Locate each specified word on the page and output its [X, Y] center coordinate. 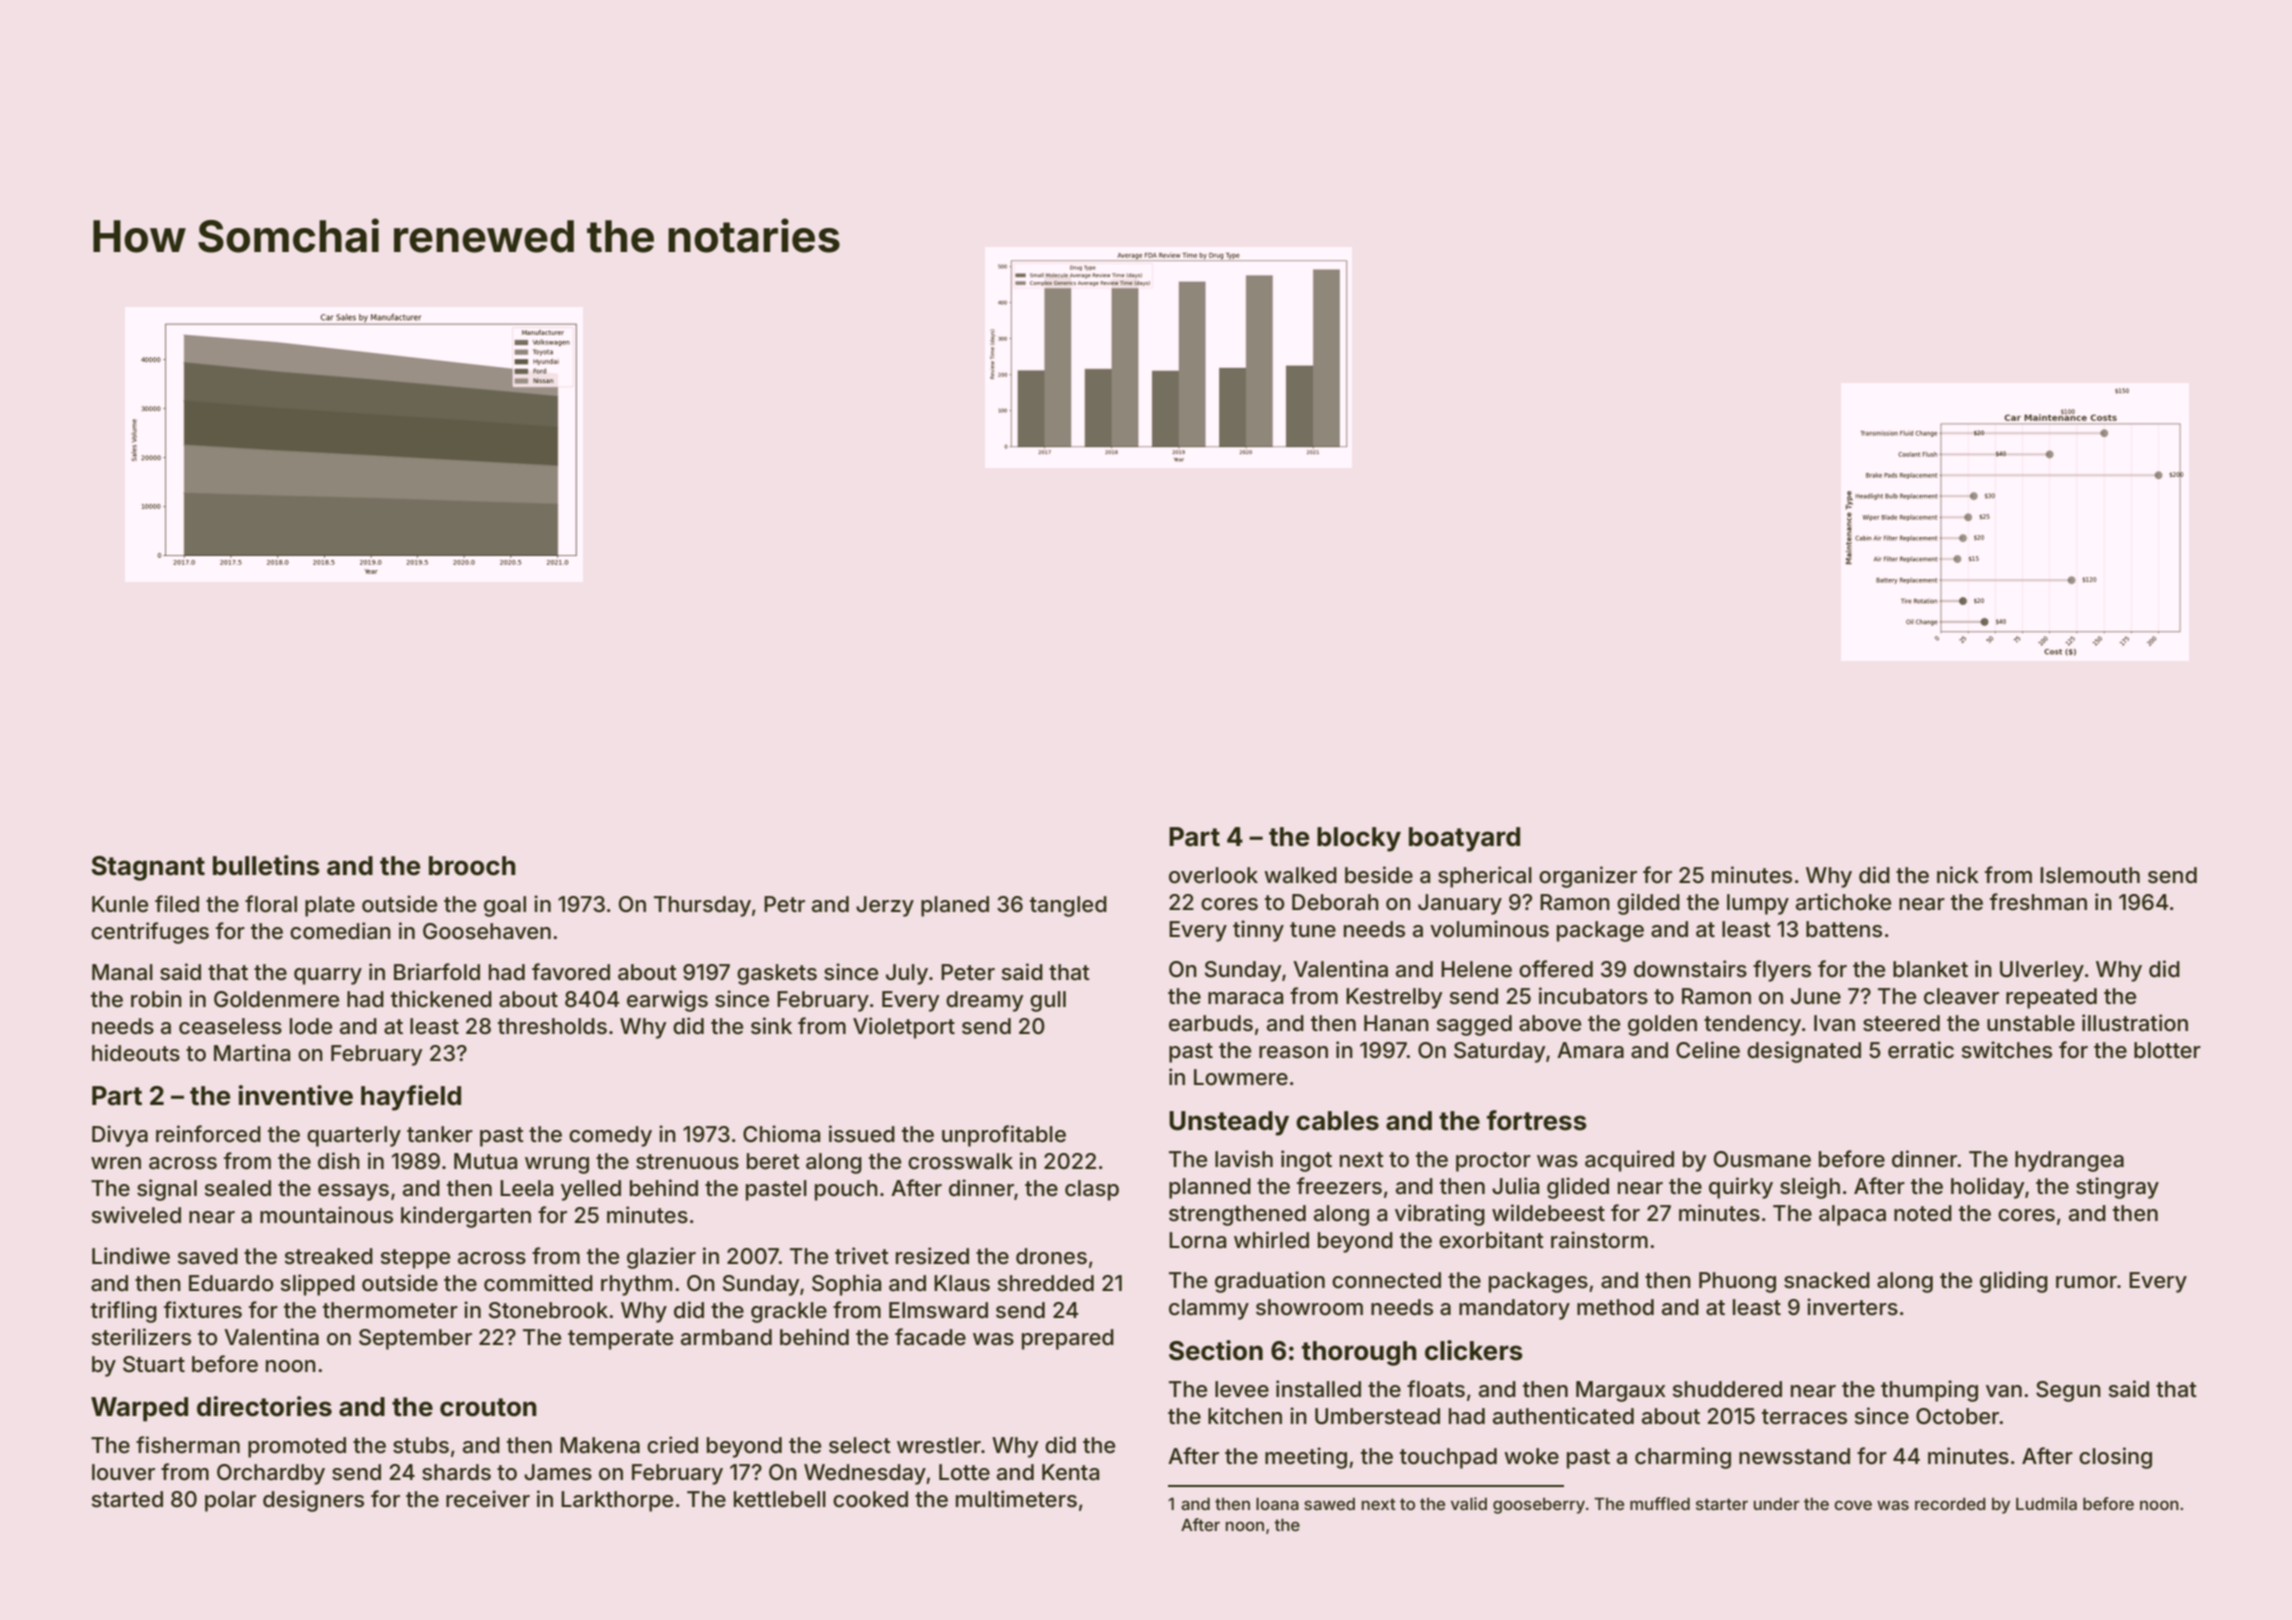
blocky [1359, 839]
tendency [1752, 1025]
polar [230, 1501]
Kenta [1070, 1472]
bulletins [266, 865]
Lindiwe [131, 1256]
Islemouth [2090, 875]
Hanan [1396, 1023]
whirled [1271, 1239]
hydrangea [2069, 1161]
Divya [120, 1136]
